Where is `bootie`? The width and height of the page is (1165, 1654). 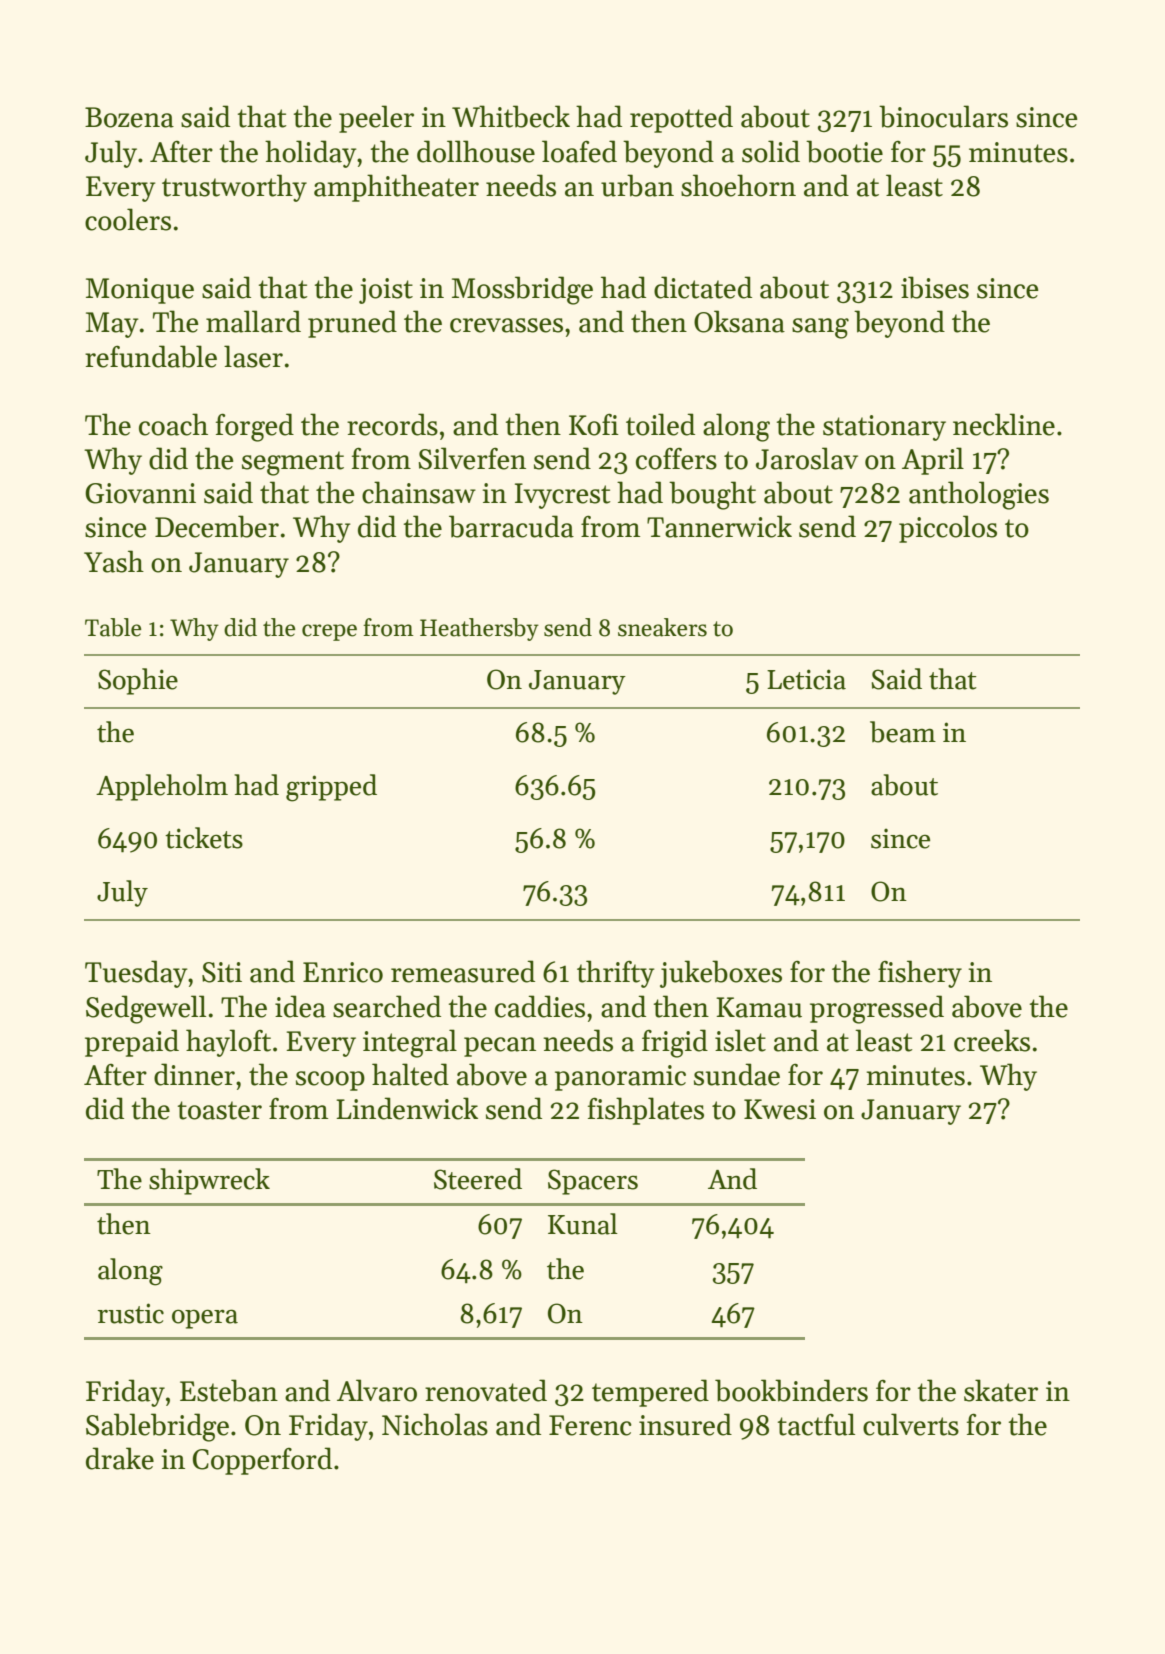
bootie is located at coordinates (844, 151).
